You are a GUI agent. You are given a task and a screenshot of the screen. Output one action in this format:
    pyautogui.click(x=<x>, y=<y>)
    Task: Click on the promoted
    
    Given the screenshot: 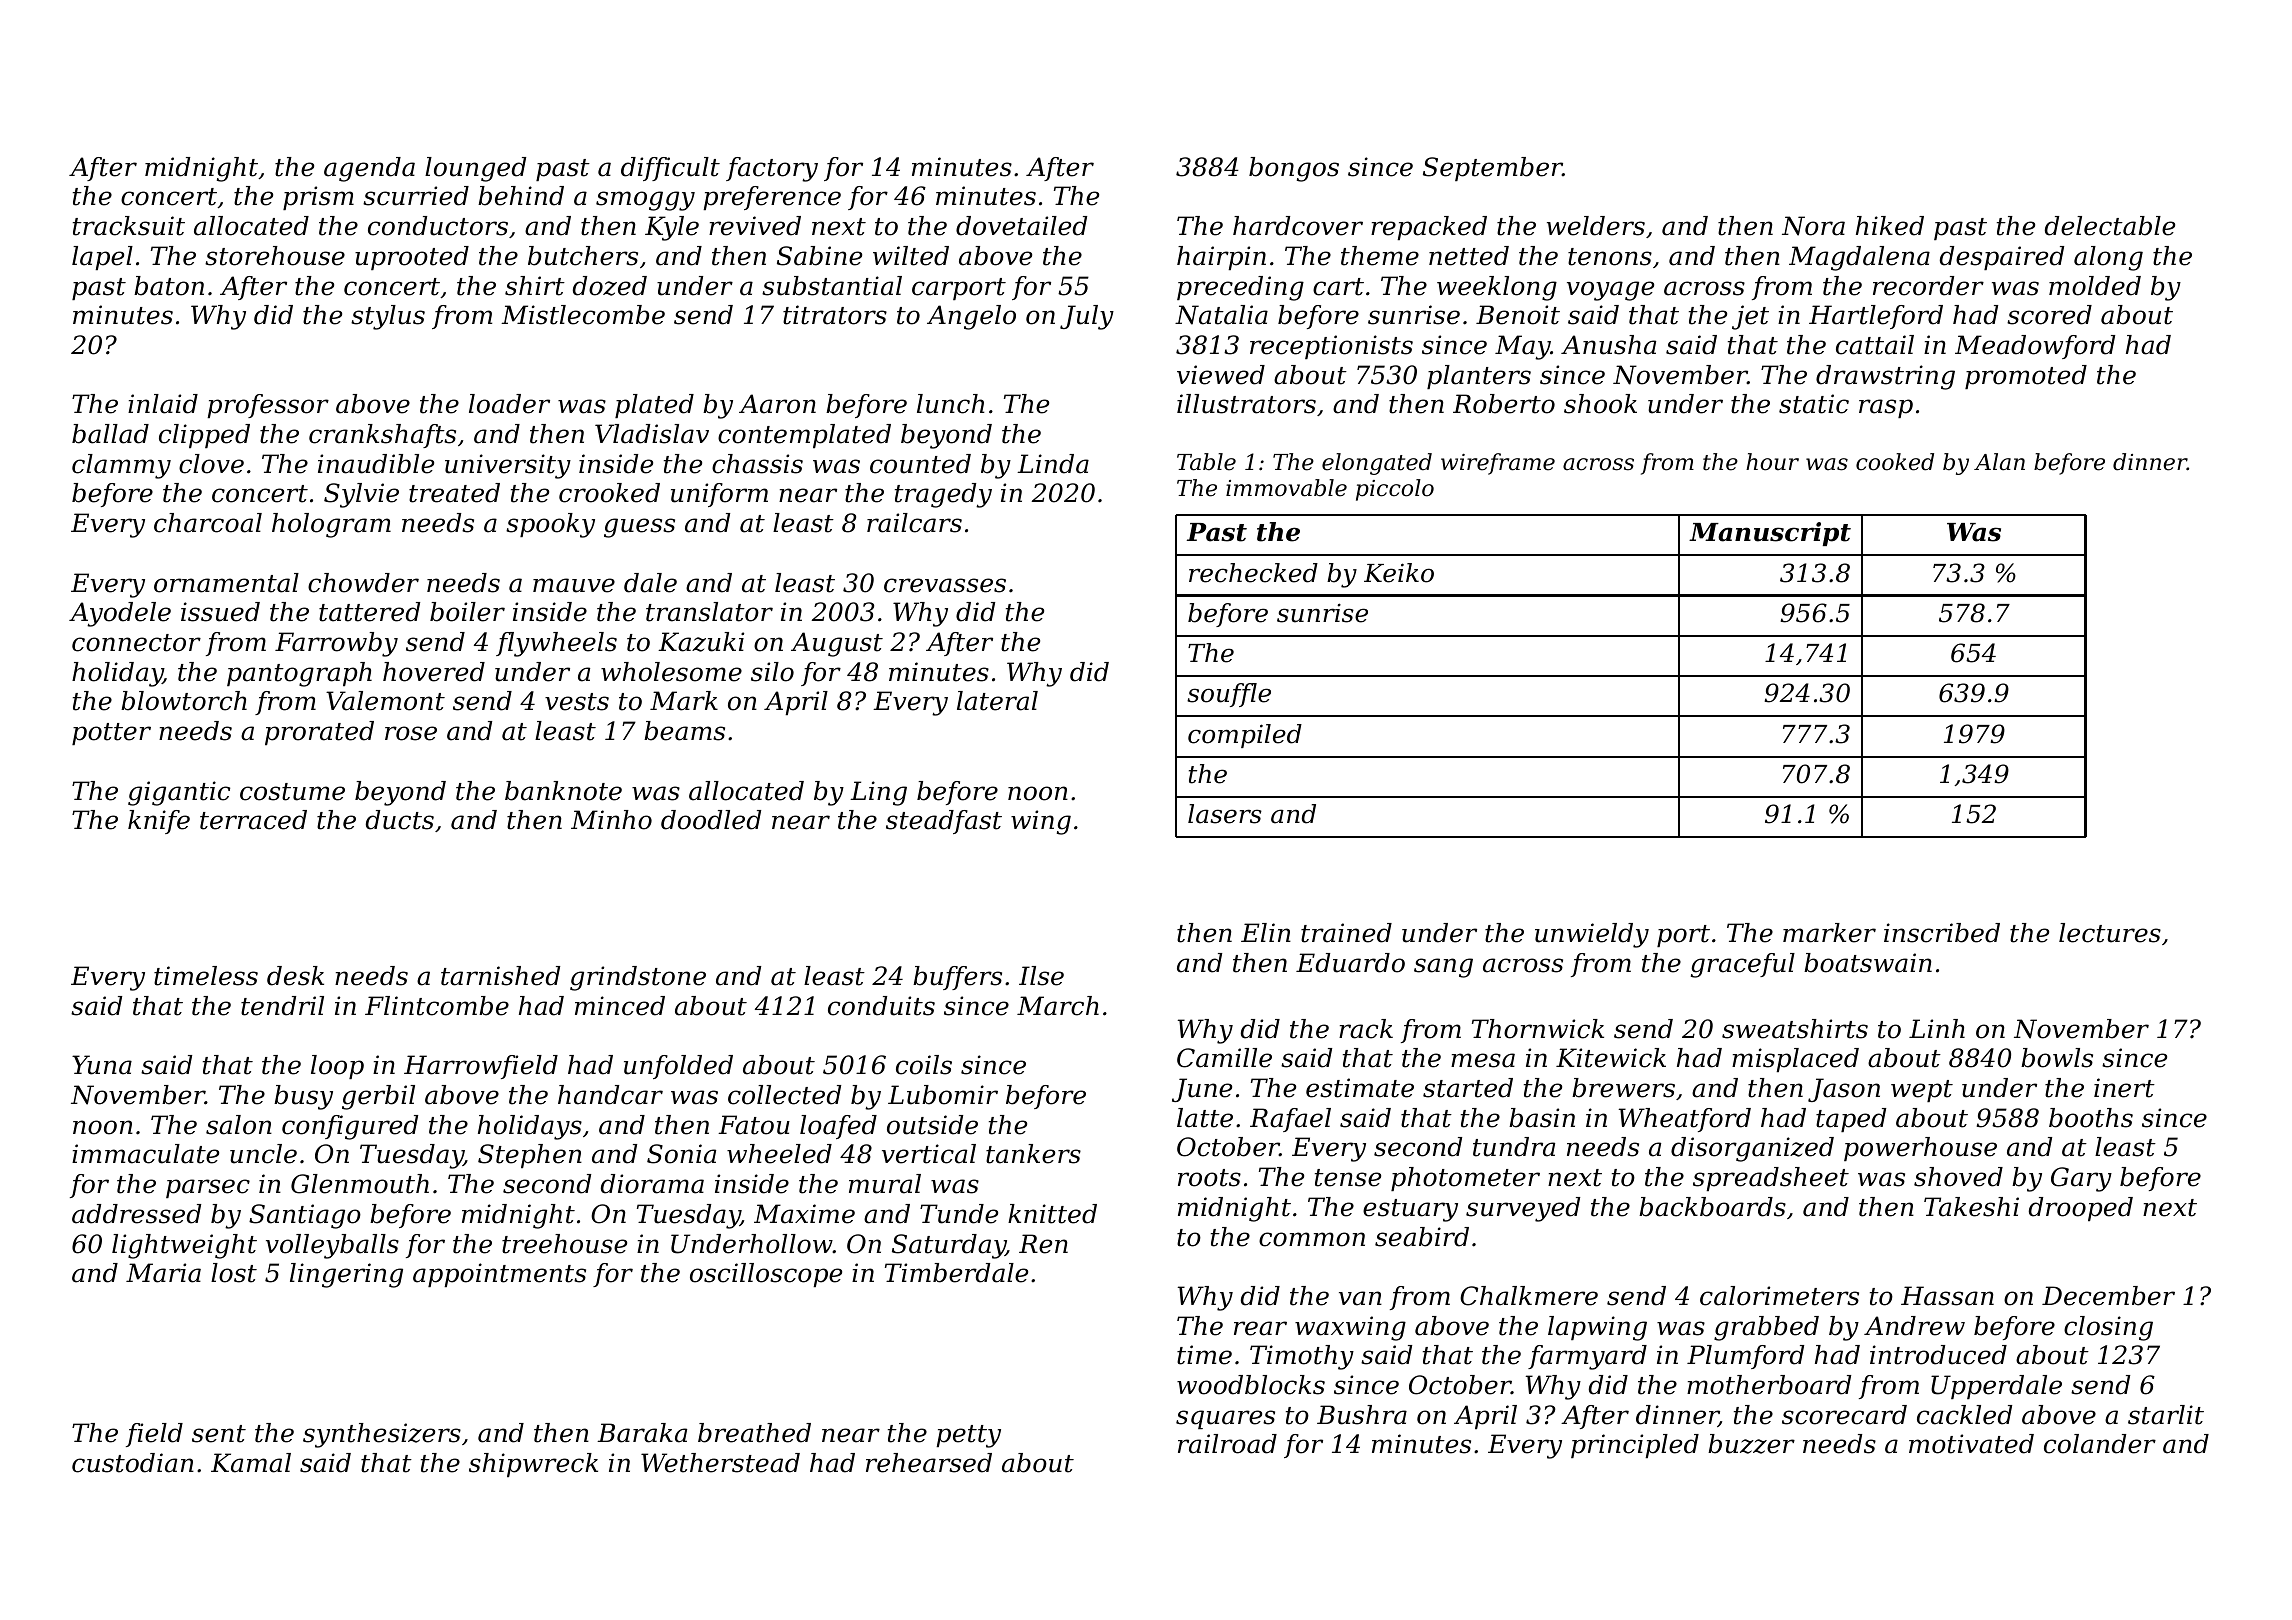 What is the action you would take?
    pyautogui.click(x=2026, y=377)
